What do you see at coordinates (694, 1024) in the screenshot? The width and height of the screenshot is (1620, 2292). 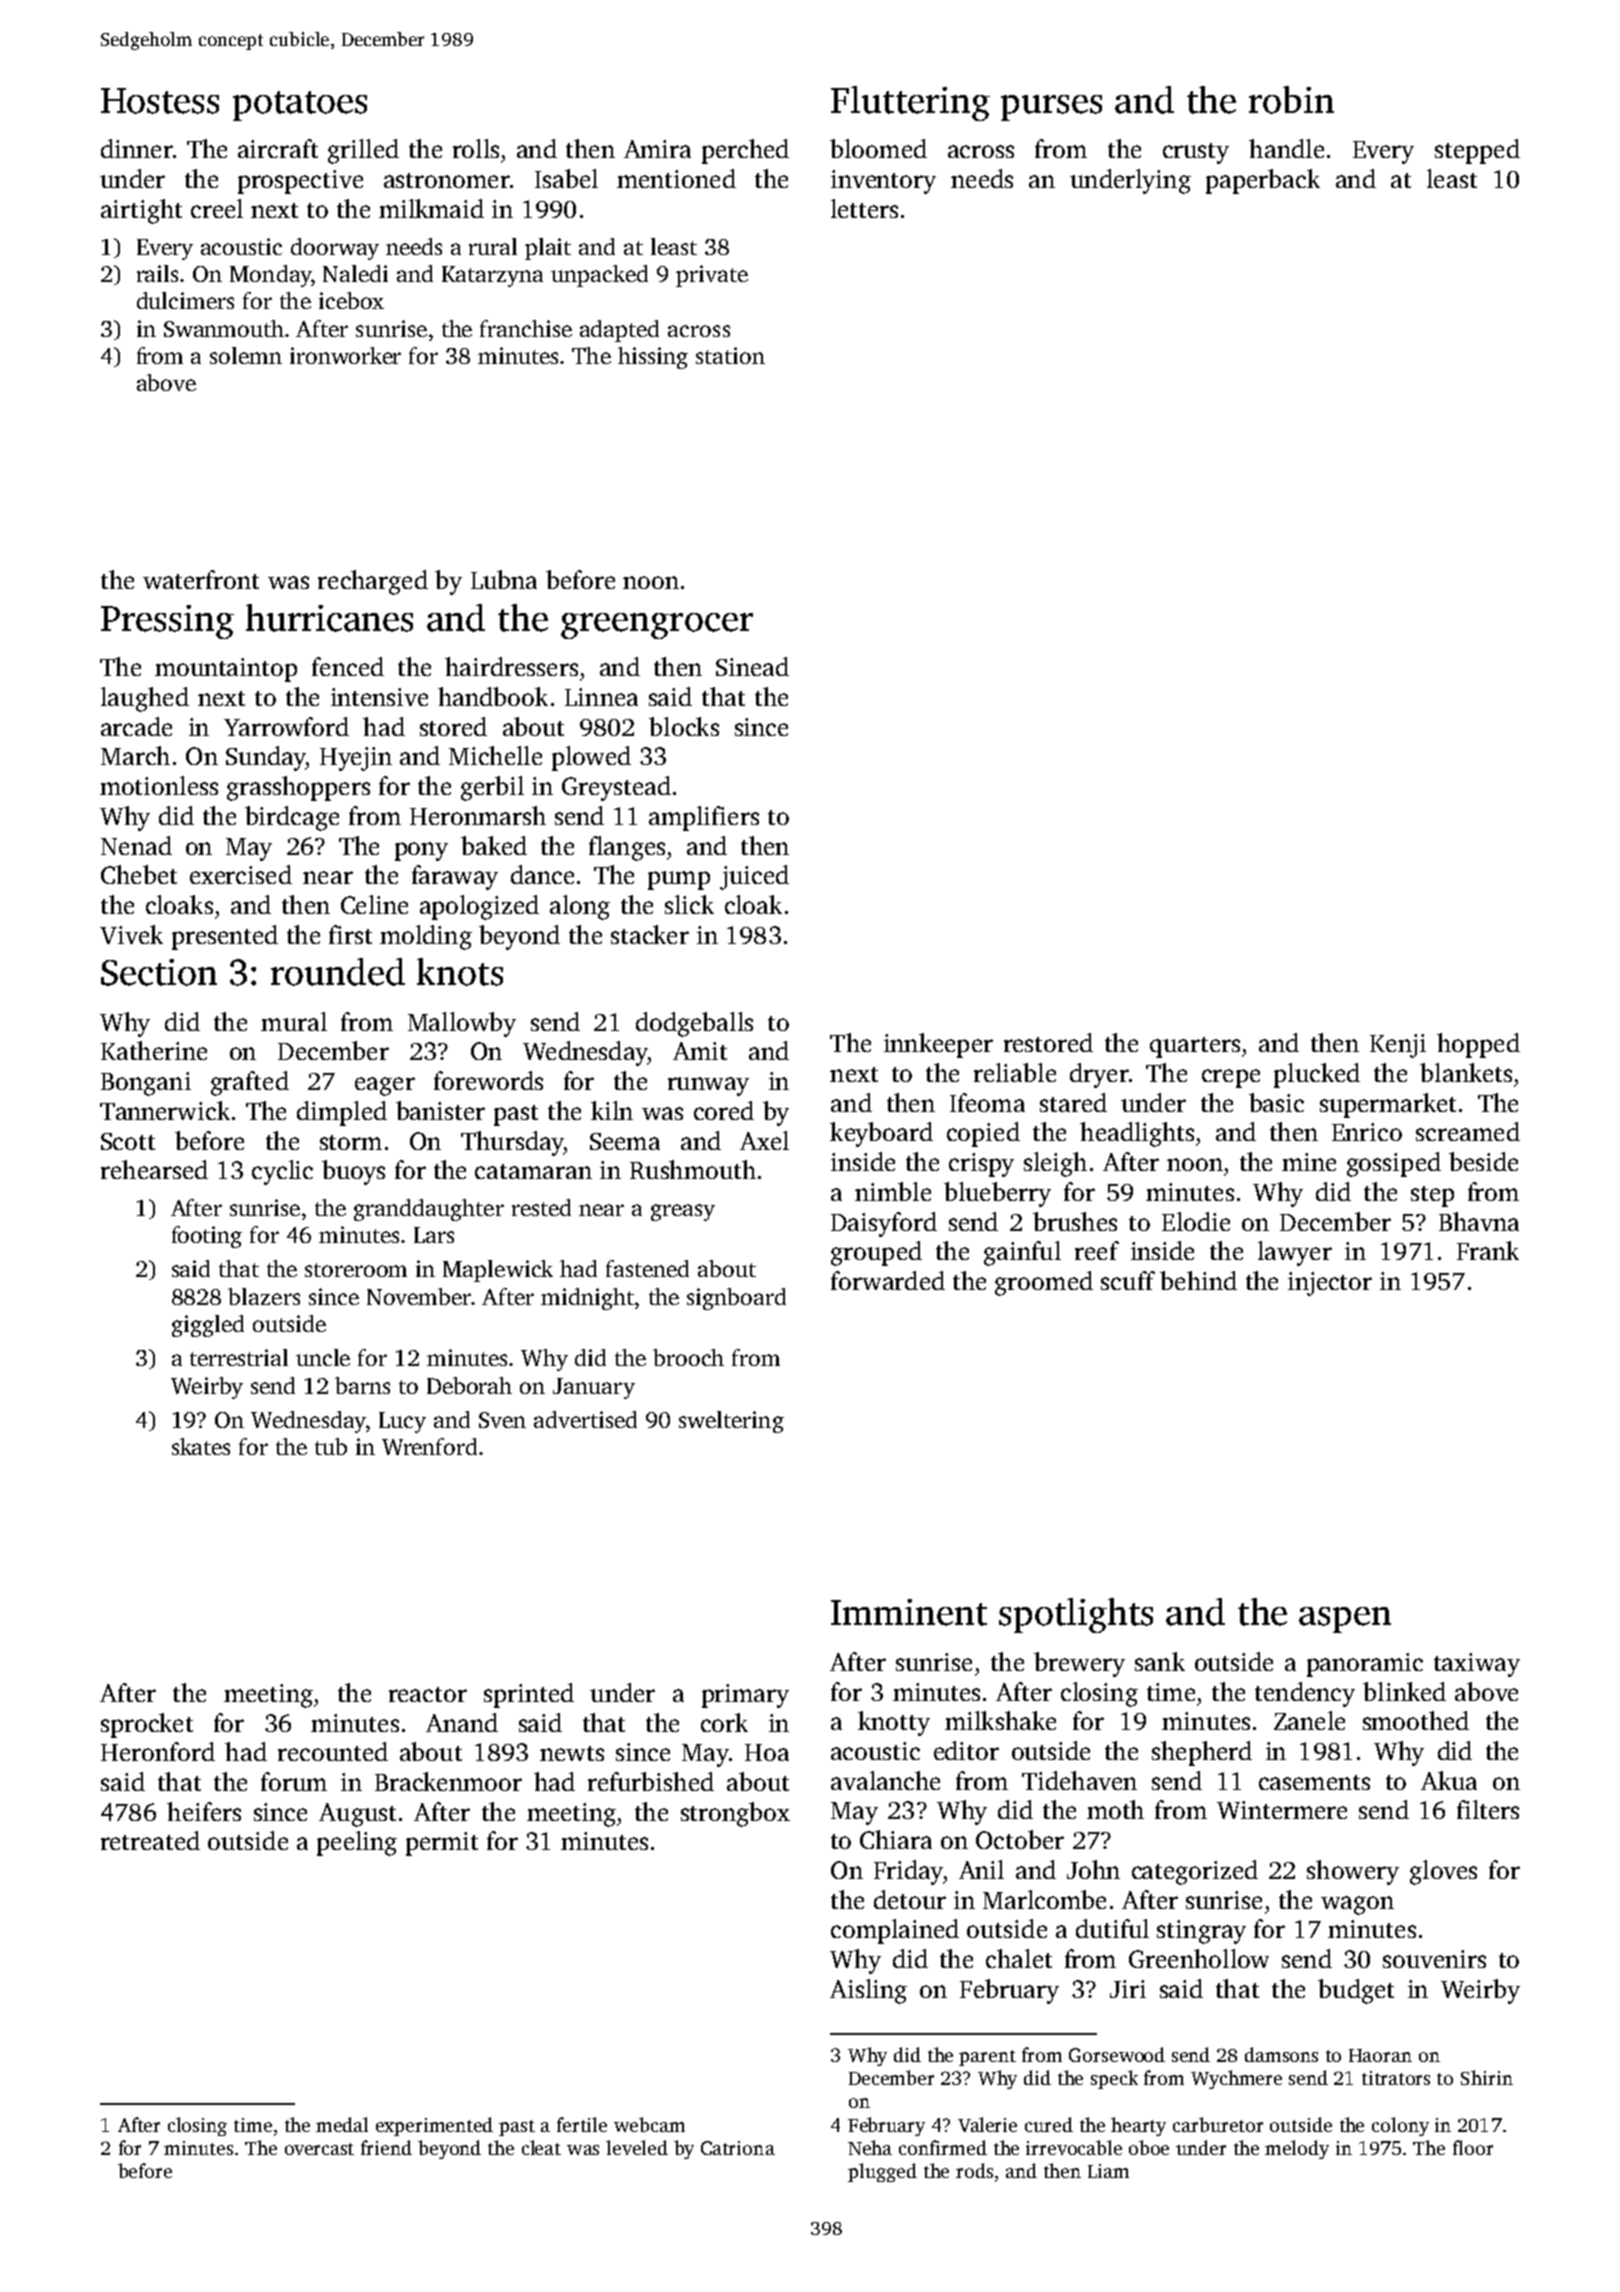 I see `dodgeballs` at bounding box center [694, 1024].
